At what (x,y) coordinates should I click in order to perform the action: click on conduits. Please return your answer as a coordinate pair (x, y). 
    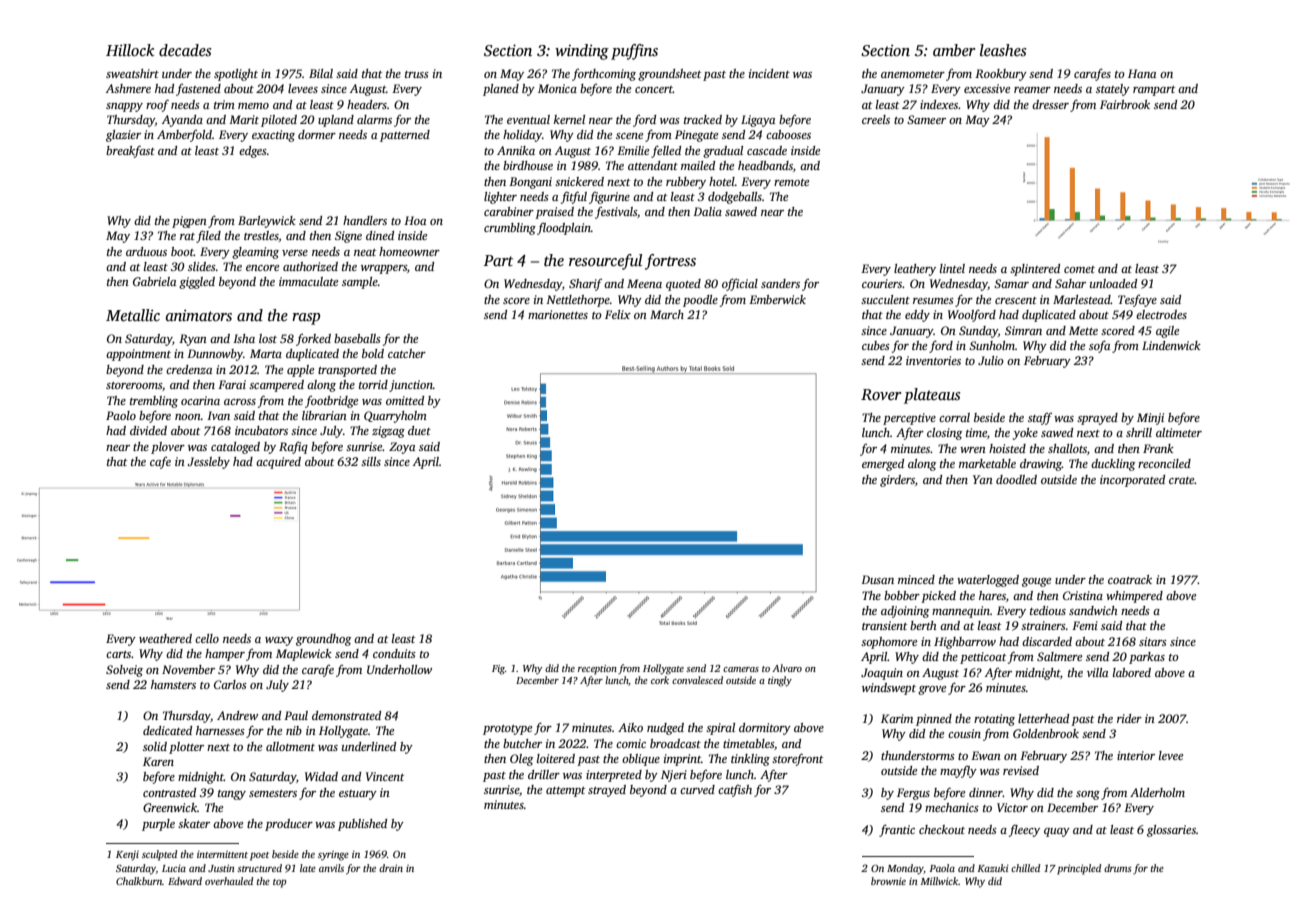
    Looking at the image, I should click on (394, 653).
